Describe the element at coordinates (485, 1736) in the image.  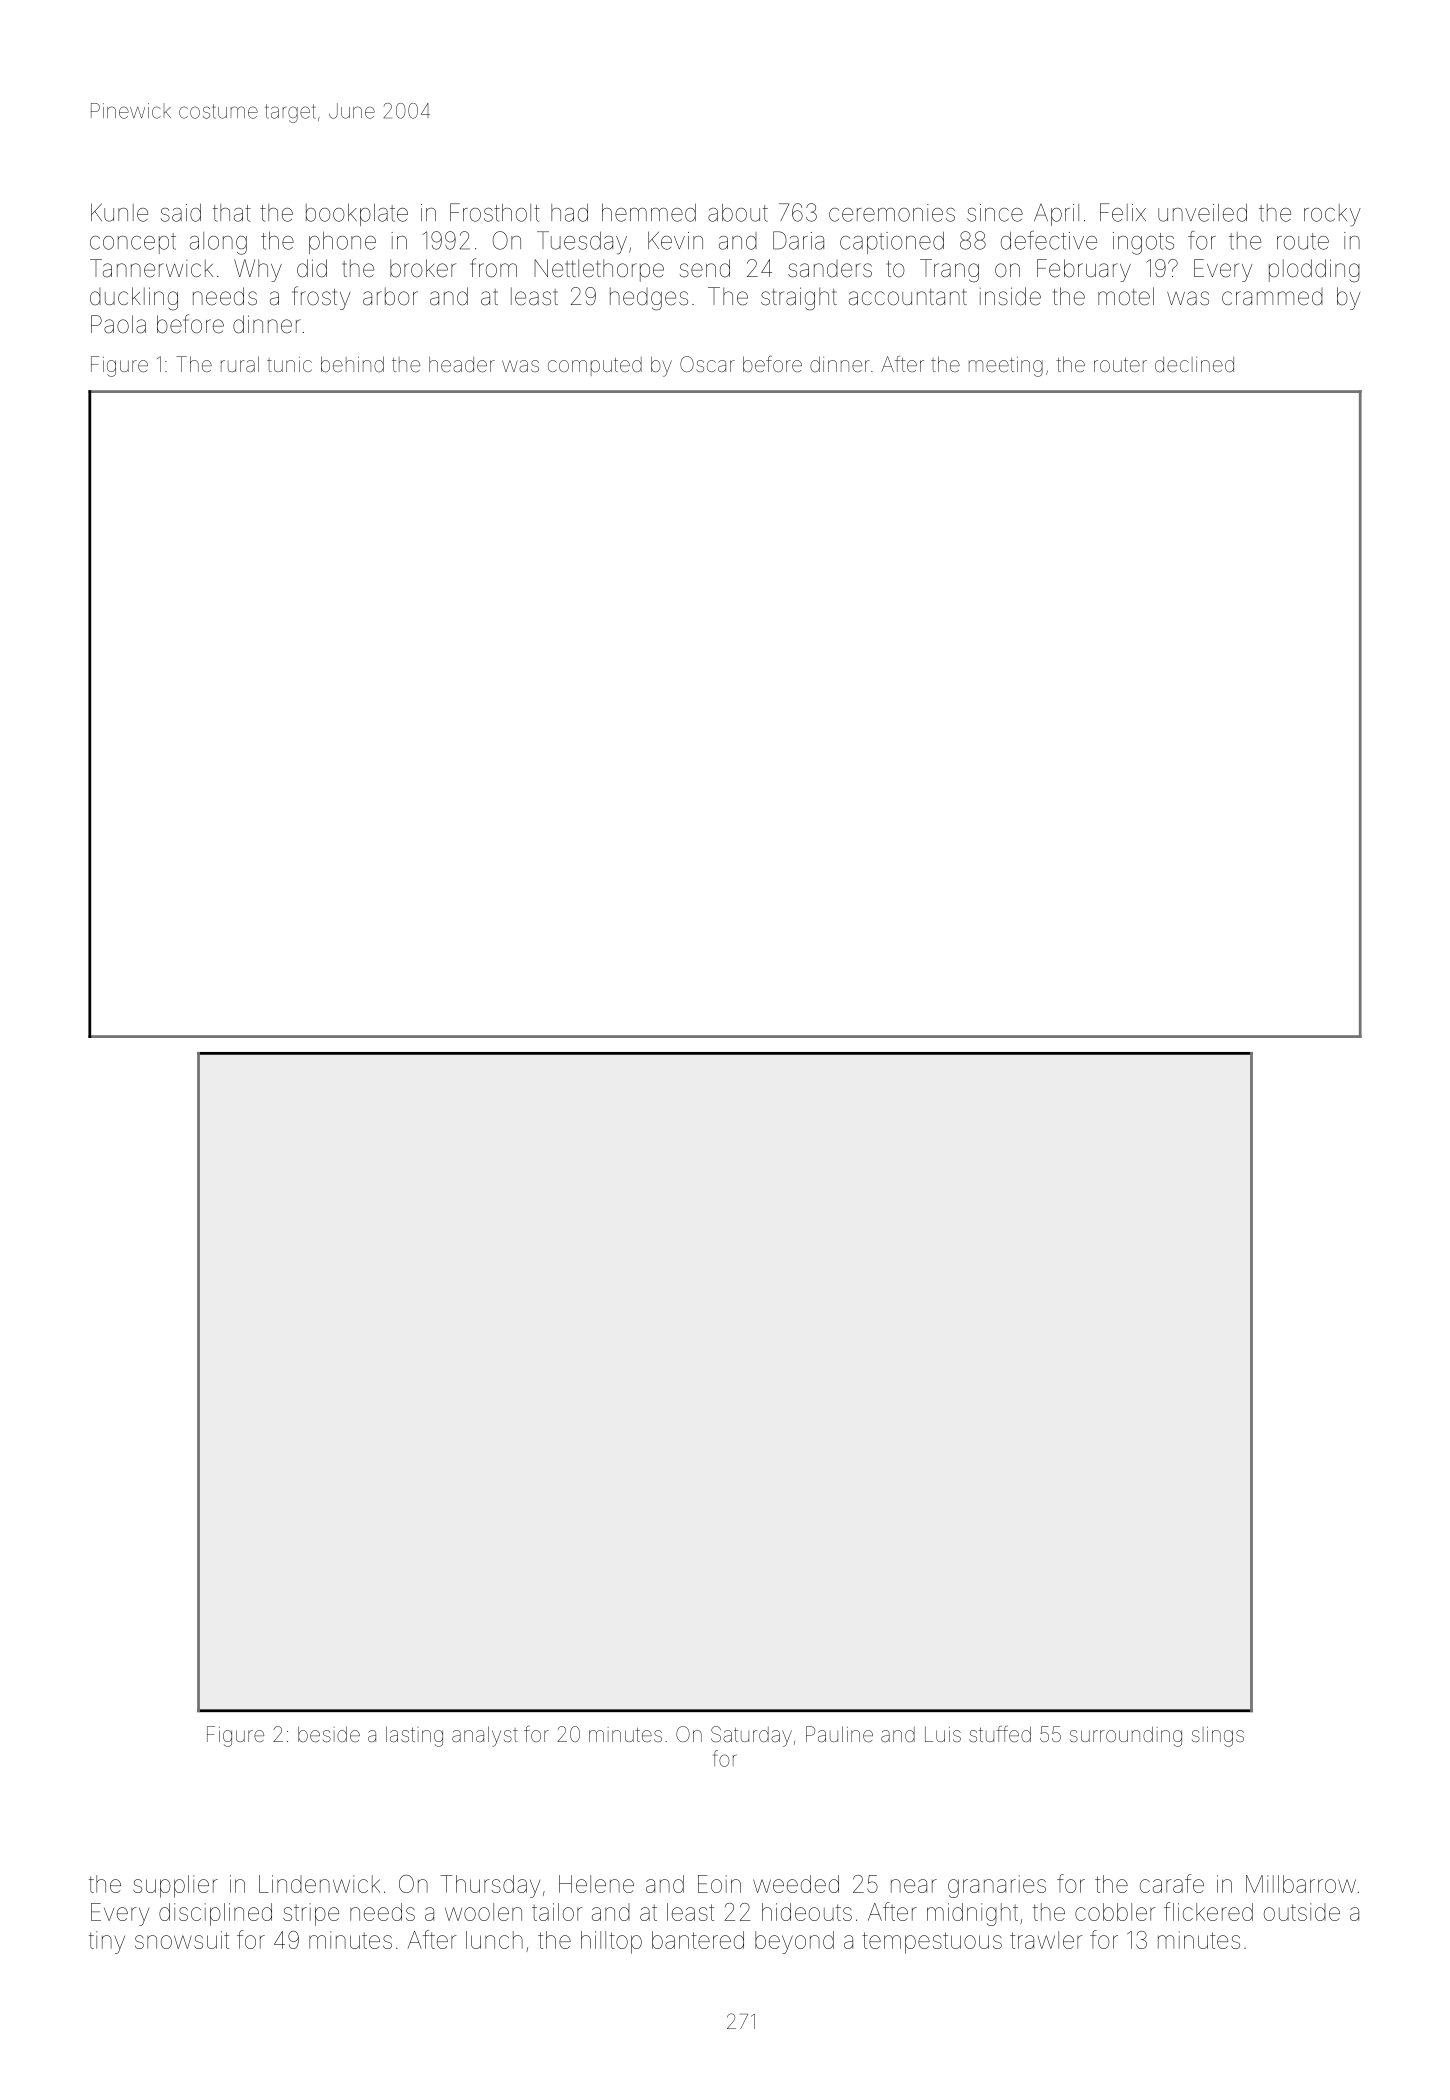
I see `analyst` at that location.
